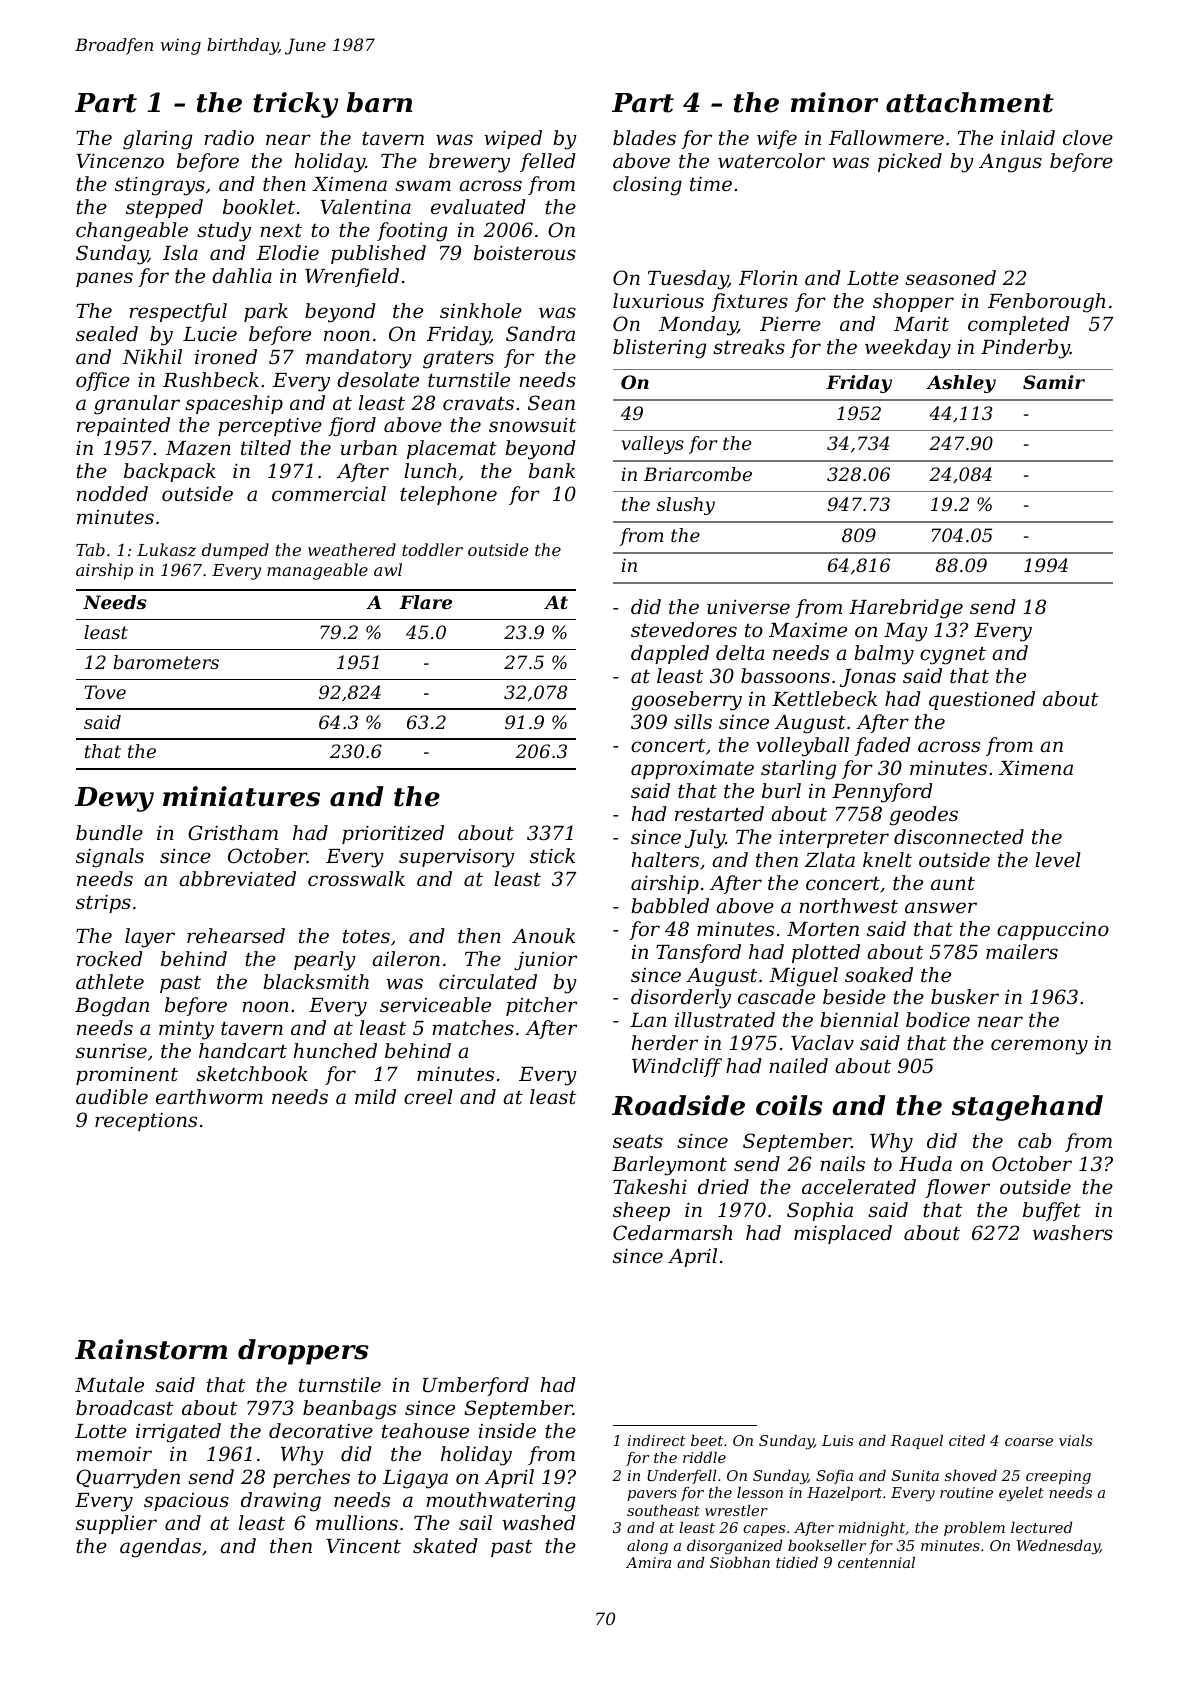 The image size is (1189, 1682). Describe the element at coordinates (445, 1545) in the image. I see `skated` at that location.
